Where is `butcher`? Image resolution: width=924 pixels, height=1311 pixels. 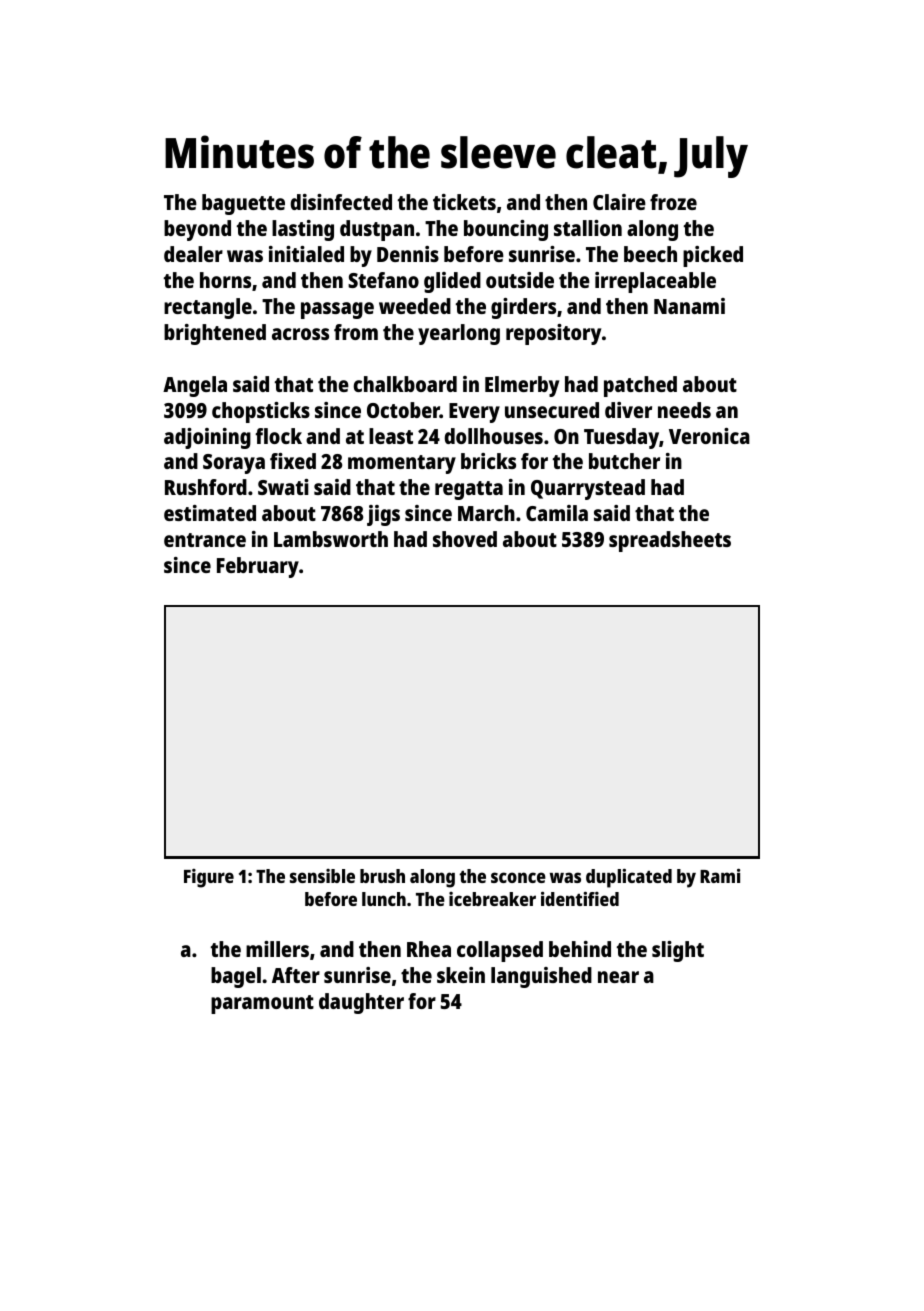
butcher is located at coordinates (624, 461).
